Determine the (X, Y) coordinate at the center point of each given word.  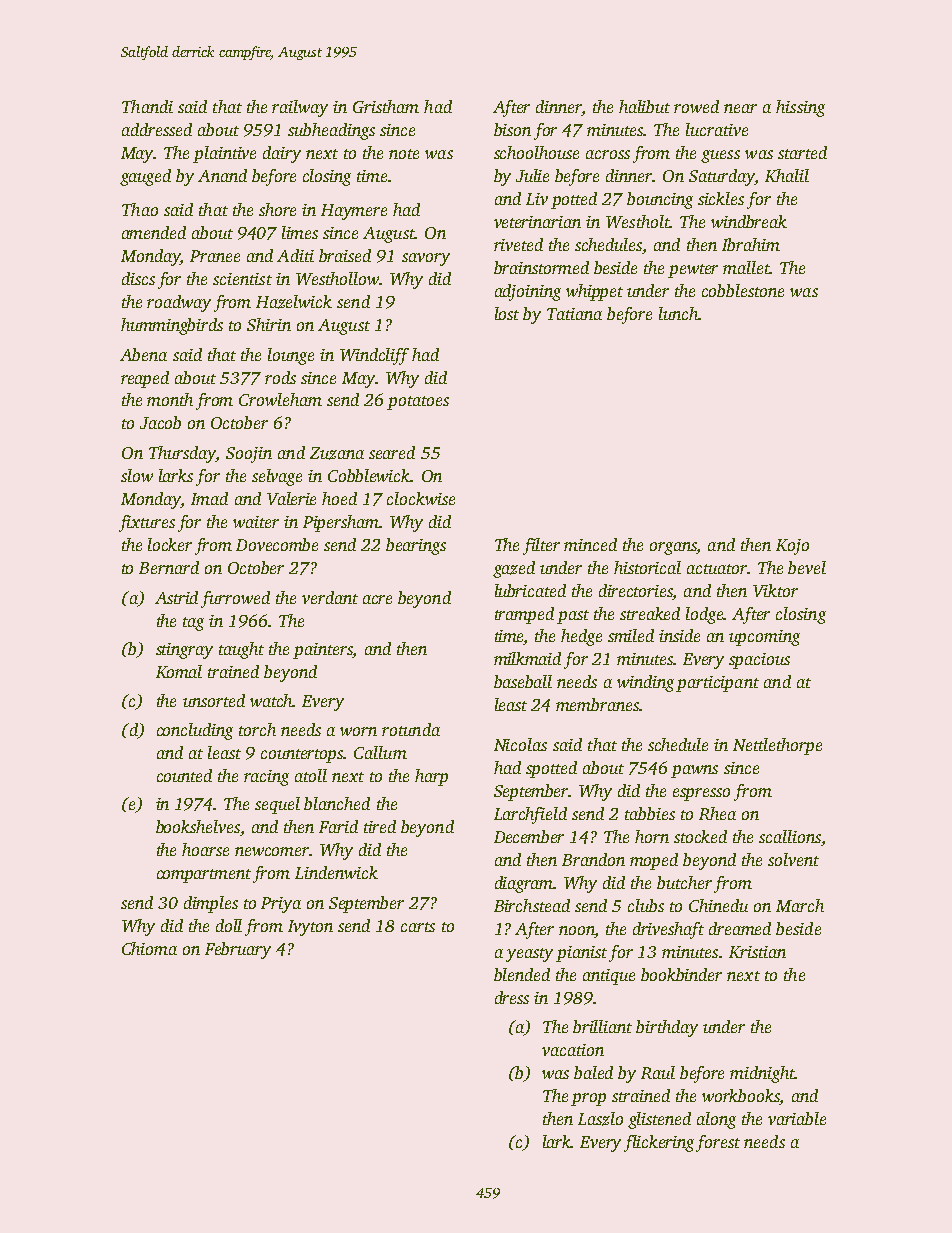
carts (418, 927)
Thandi (147, 106)
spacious (759, 661)
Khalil (787, 175)
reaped (145, 379)
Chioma (149, 948)
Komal (179, 671)
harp (431, 777)
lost (507, 313)
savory (426, 259)
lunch (678, 313)
